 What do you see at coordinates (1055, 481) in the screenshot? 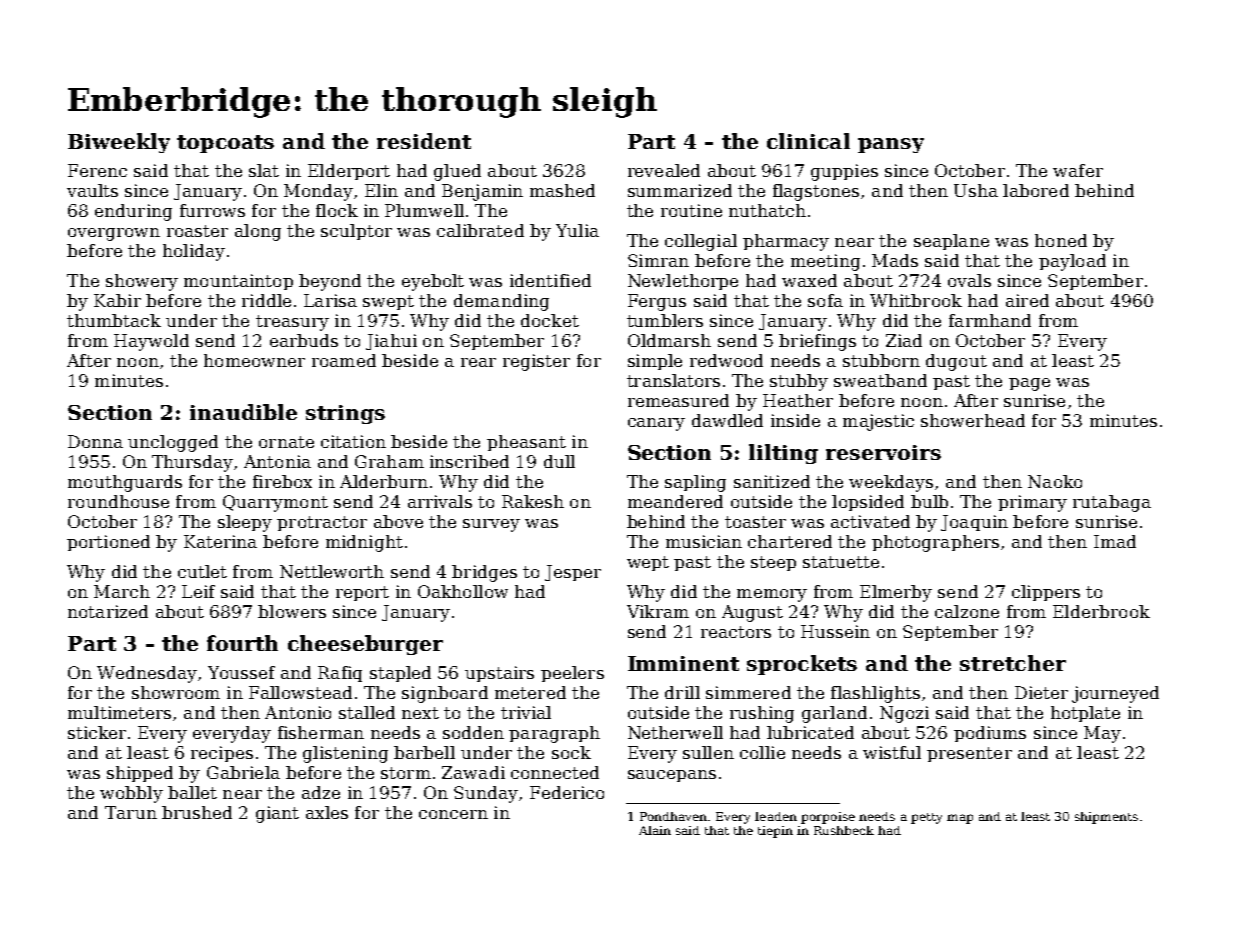
I see `Naoko` at bounding box center [1055, 481].
